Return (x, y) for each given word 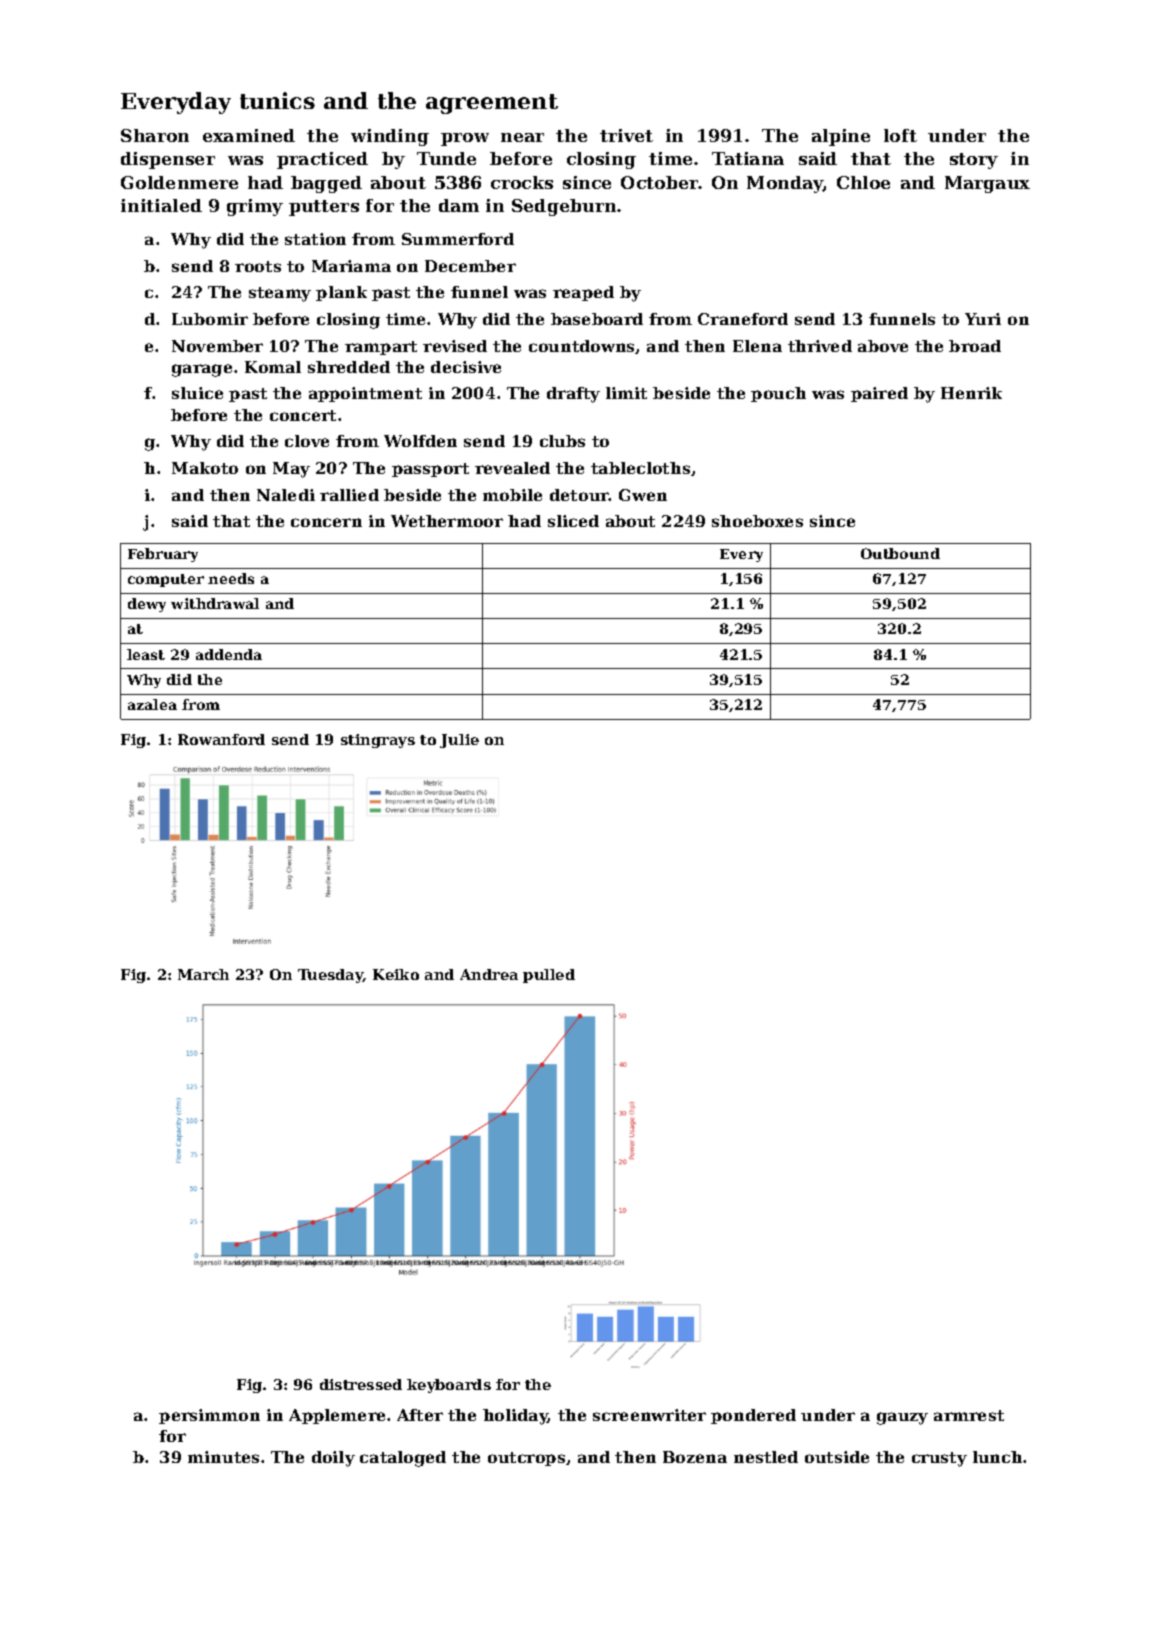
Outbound (900, 553)
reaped (583, 293)
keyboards (449, 1386)
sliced (573, 521)
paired (879, 394)
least (146, 654)
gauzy (902, 1418)
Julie (459, 741)
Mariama (351, 266)
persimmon (209, 1416)
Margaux (987, 184)
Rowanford (221, 739)
